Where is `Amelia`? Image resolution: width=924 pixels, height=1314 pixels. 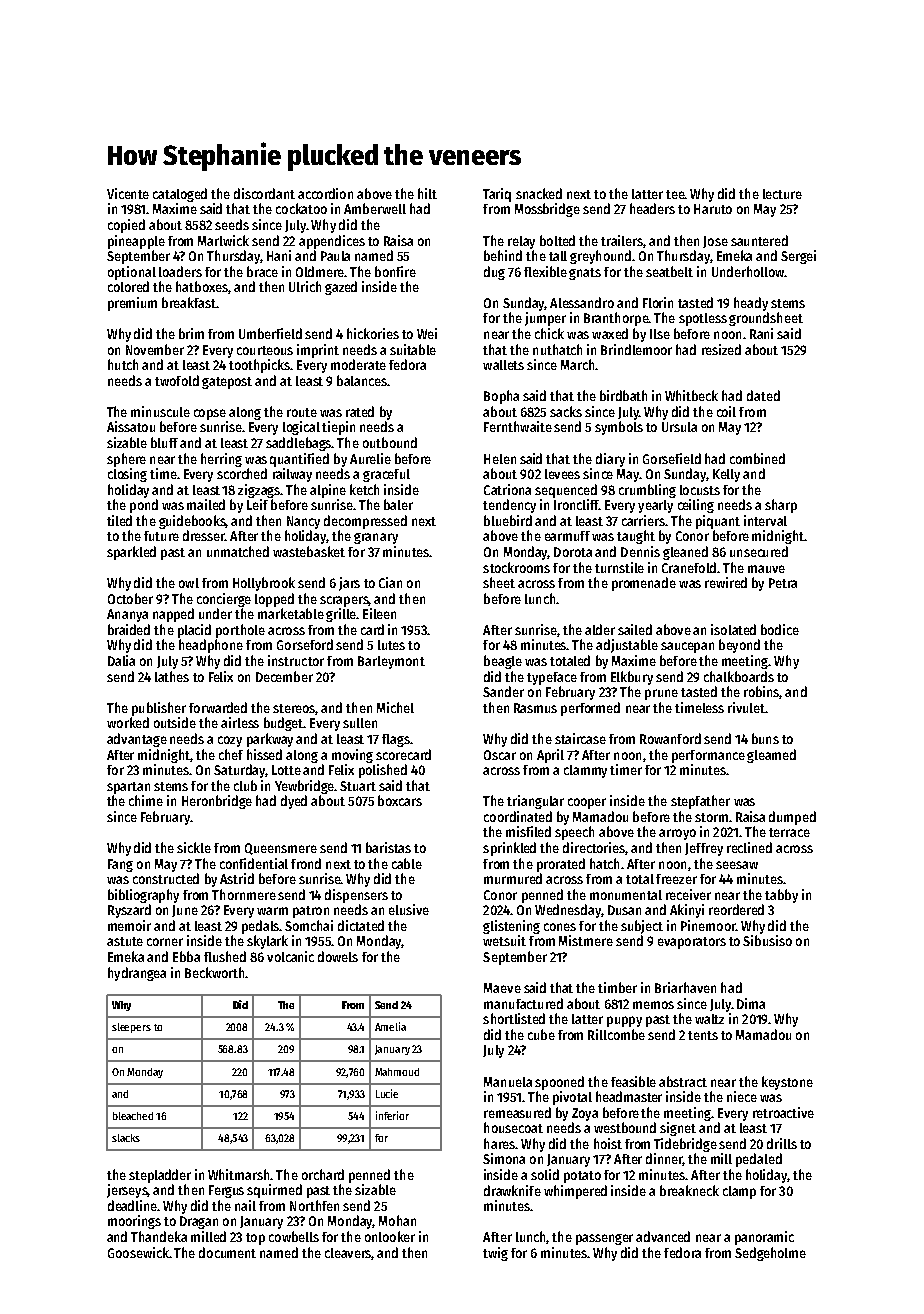
Amelia is located at coordinates (390, 1026).
